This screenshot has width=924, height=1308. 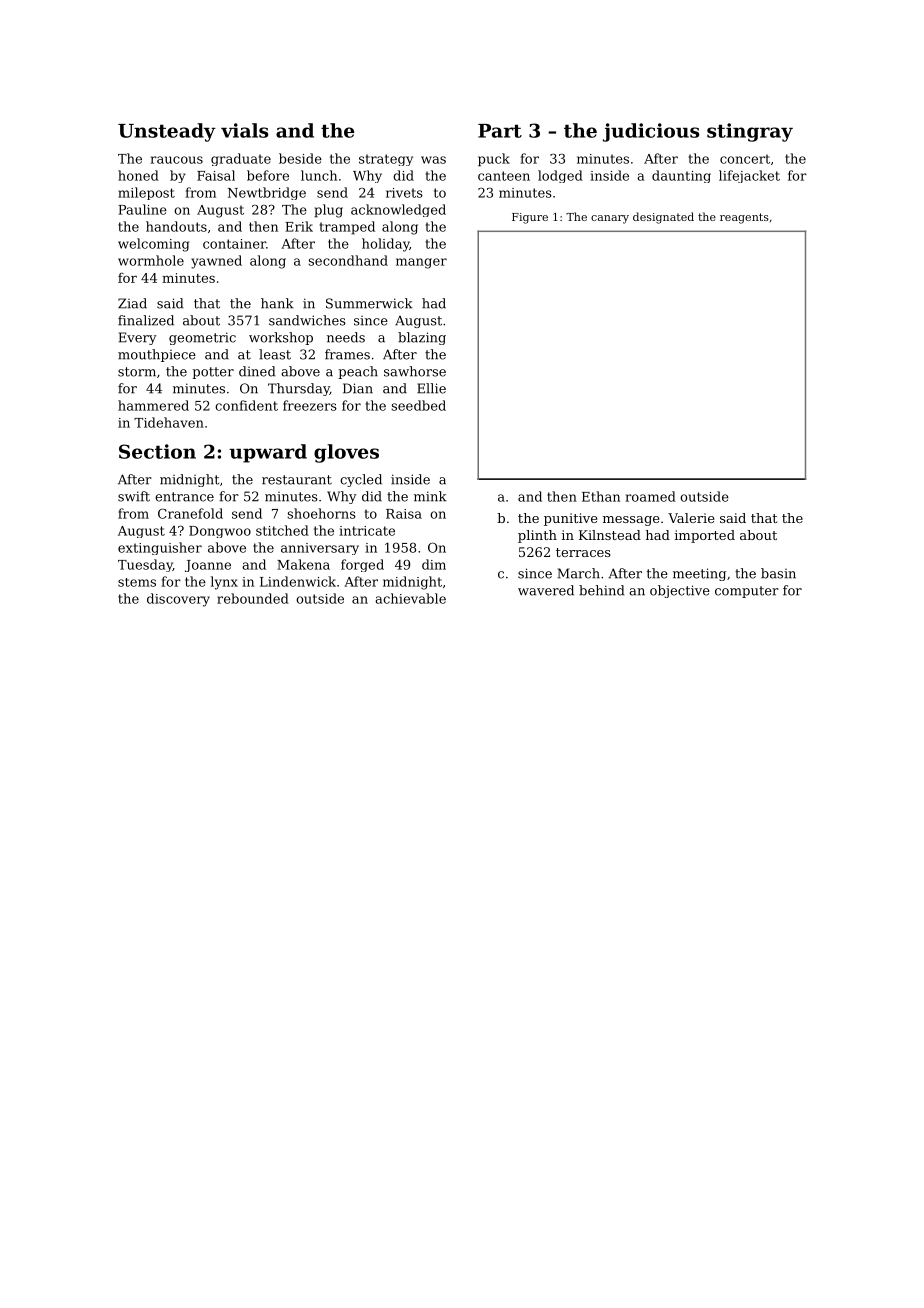 I want to click on hank, so click(x=277, y=303).
